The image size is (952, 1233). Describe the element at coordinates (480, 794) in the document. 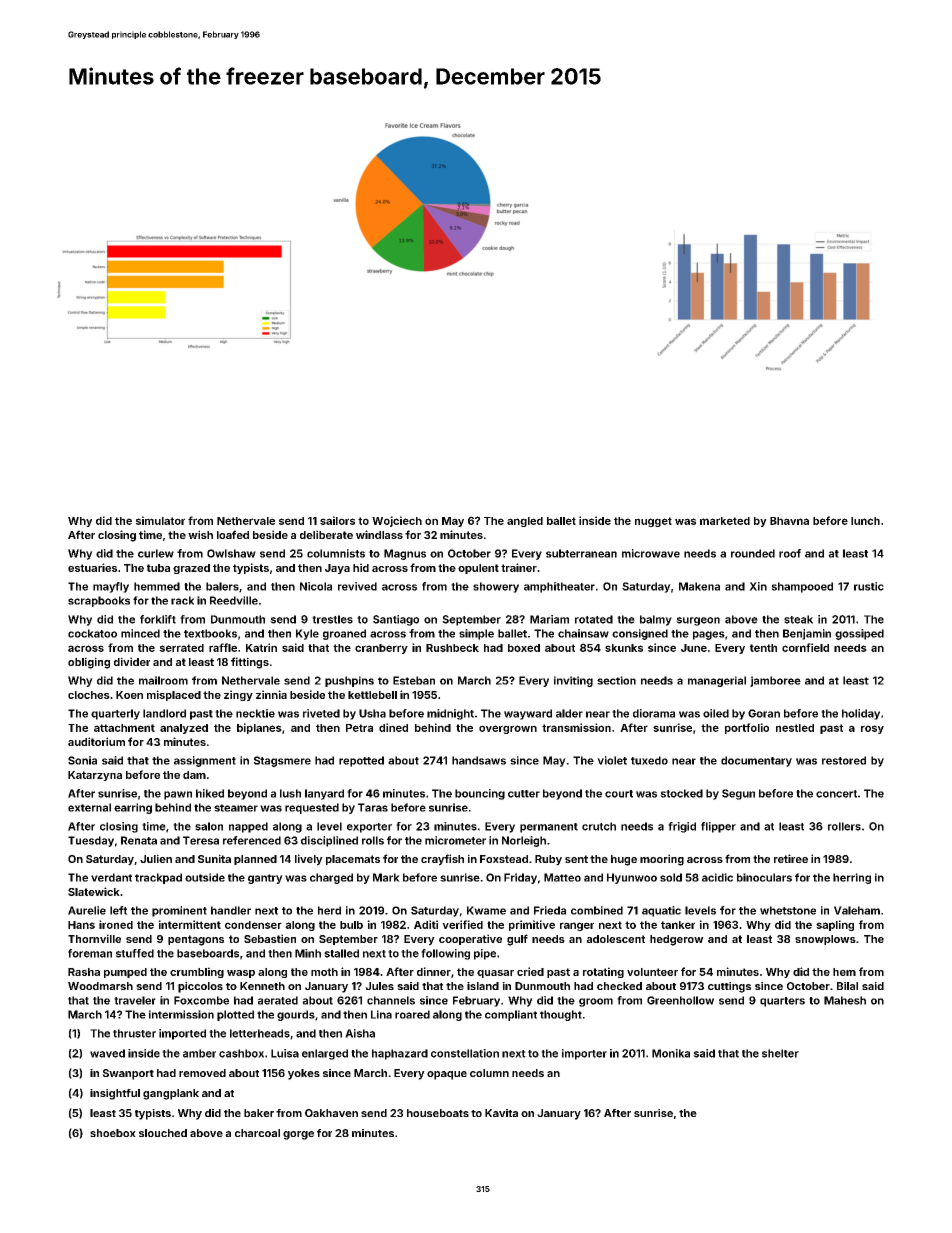

I see `bouncing` at that location.
